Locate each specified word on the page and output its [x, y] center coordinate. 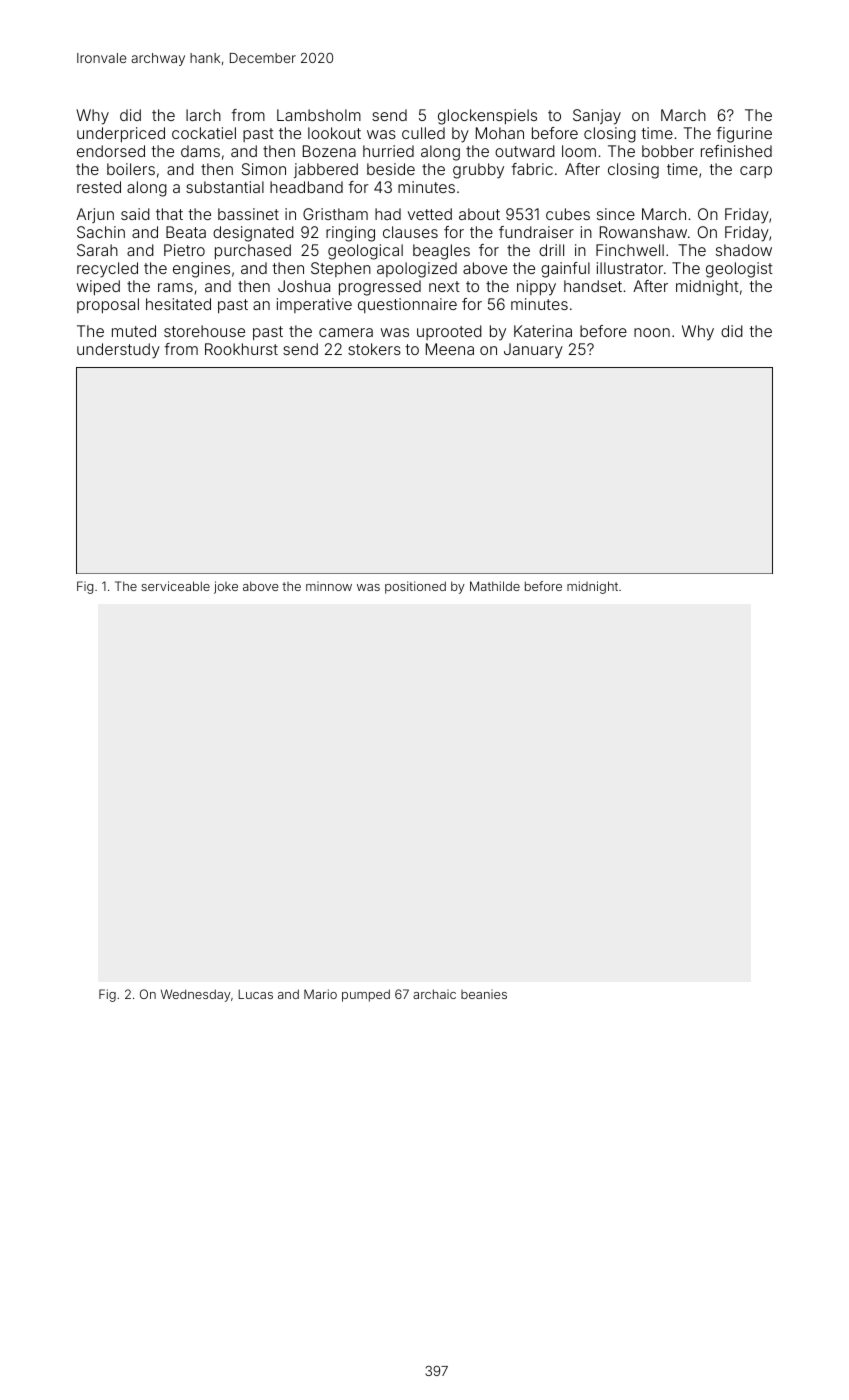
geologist [739, 270]
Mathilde [495, 586]
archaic [434, 994]
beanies [484, 994]
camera [346, 332]
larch [203, 115]
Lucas [255, 994]
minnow [329, 586]
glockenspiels [487, 117]
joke [226, 587]
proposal [108, 305]
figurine [744, 135]
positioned [415, 587]
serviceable [175, 586]
